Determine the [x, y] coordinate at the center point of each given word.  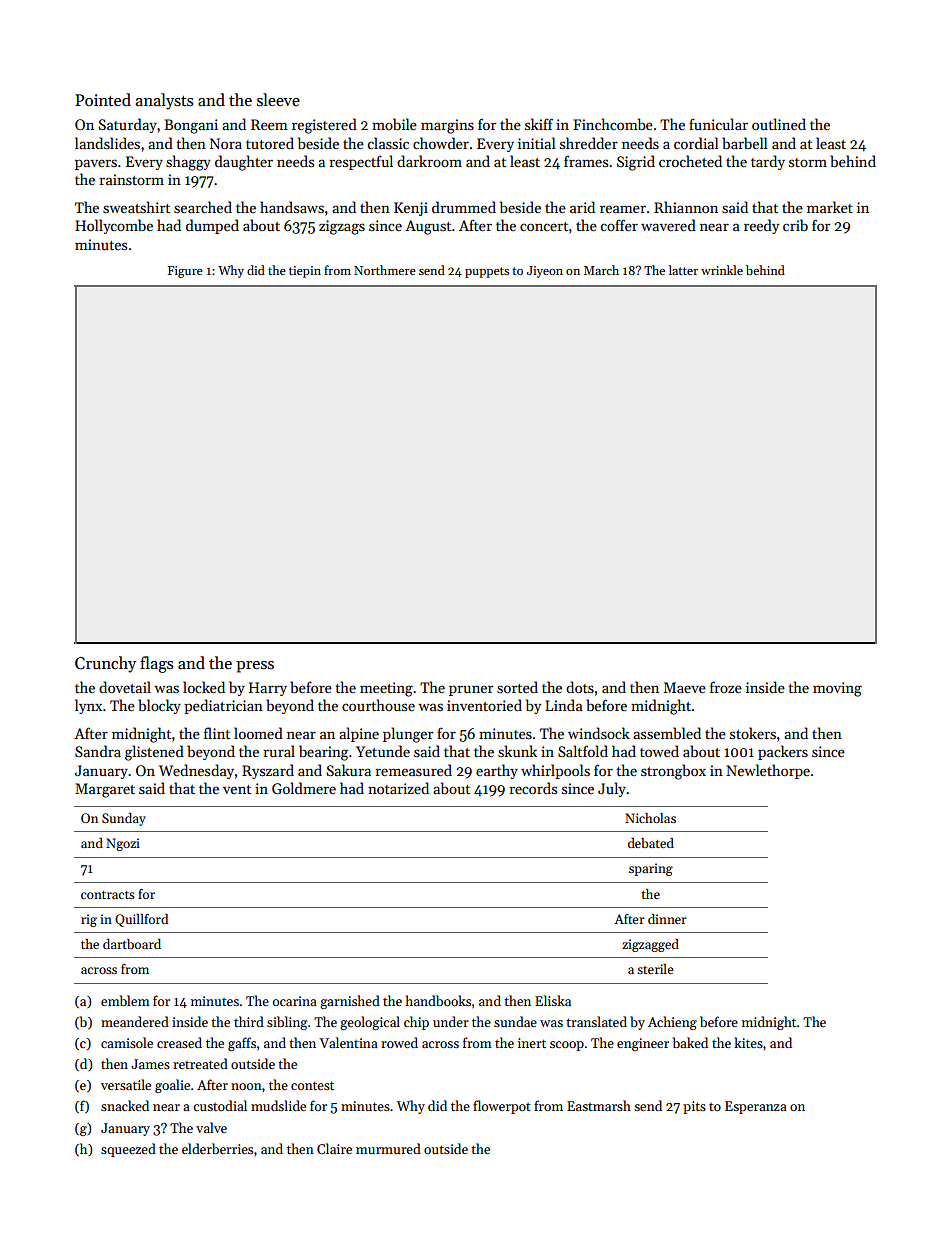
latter [683, 270]
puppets [487, 272]
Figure [185, 272]
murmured [388, 1148]
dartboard [132, 944]
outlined [779, 124]
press [255, 667]
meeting [386, 689]
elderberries [217, 1148]
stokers [753, 733]
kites [748, 1042]
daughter [244, 163]
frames [586, 161]
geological [370, 1023]
